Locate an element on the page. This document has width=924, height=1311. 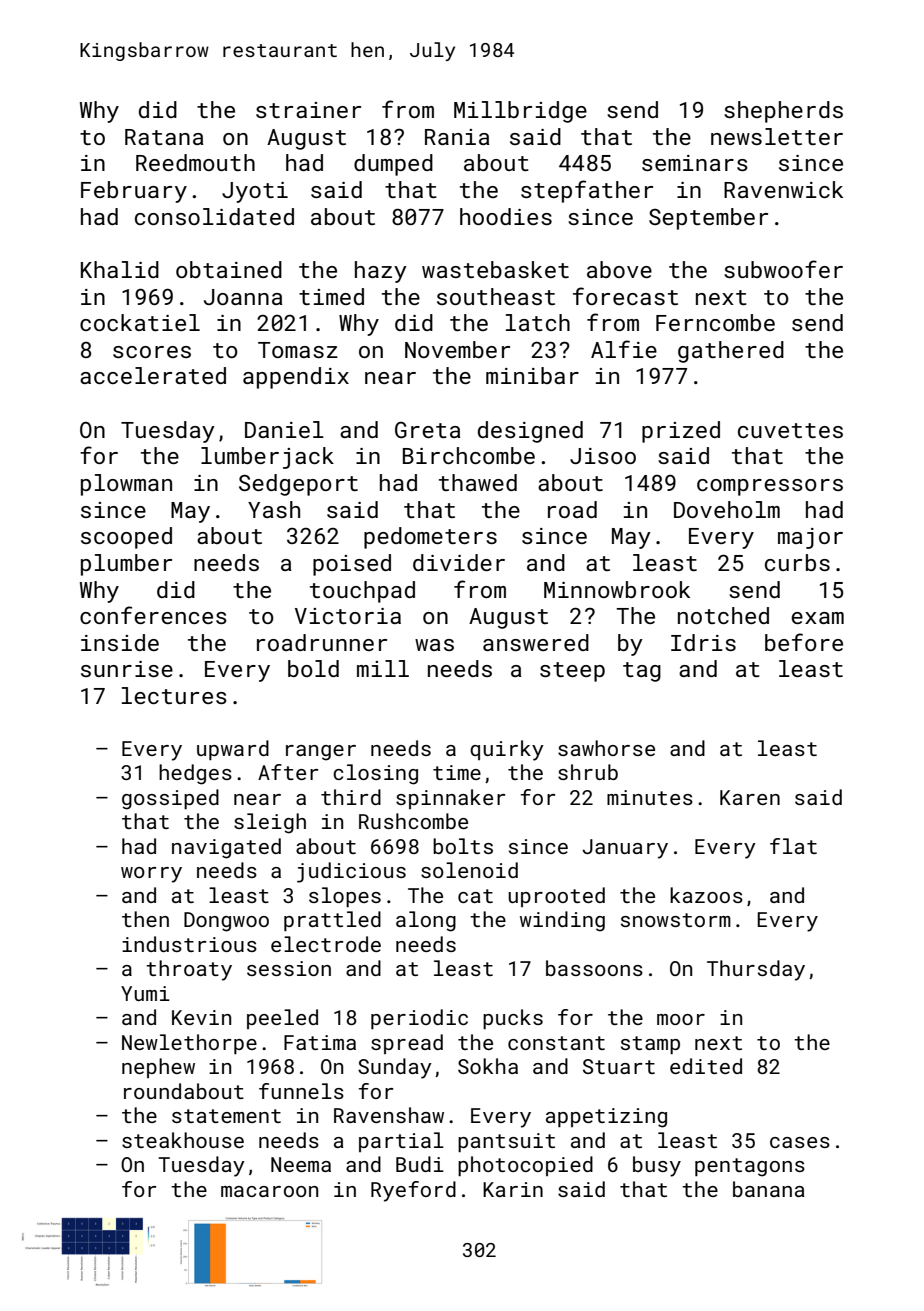
Ravenshaw is located at coordinates (389, 1115).
